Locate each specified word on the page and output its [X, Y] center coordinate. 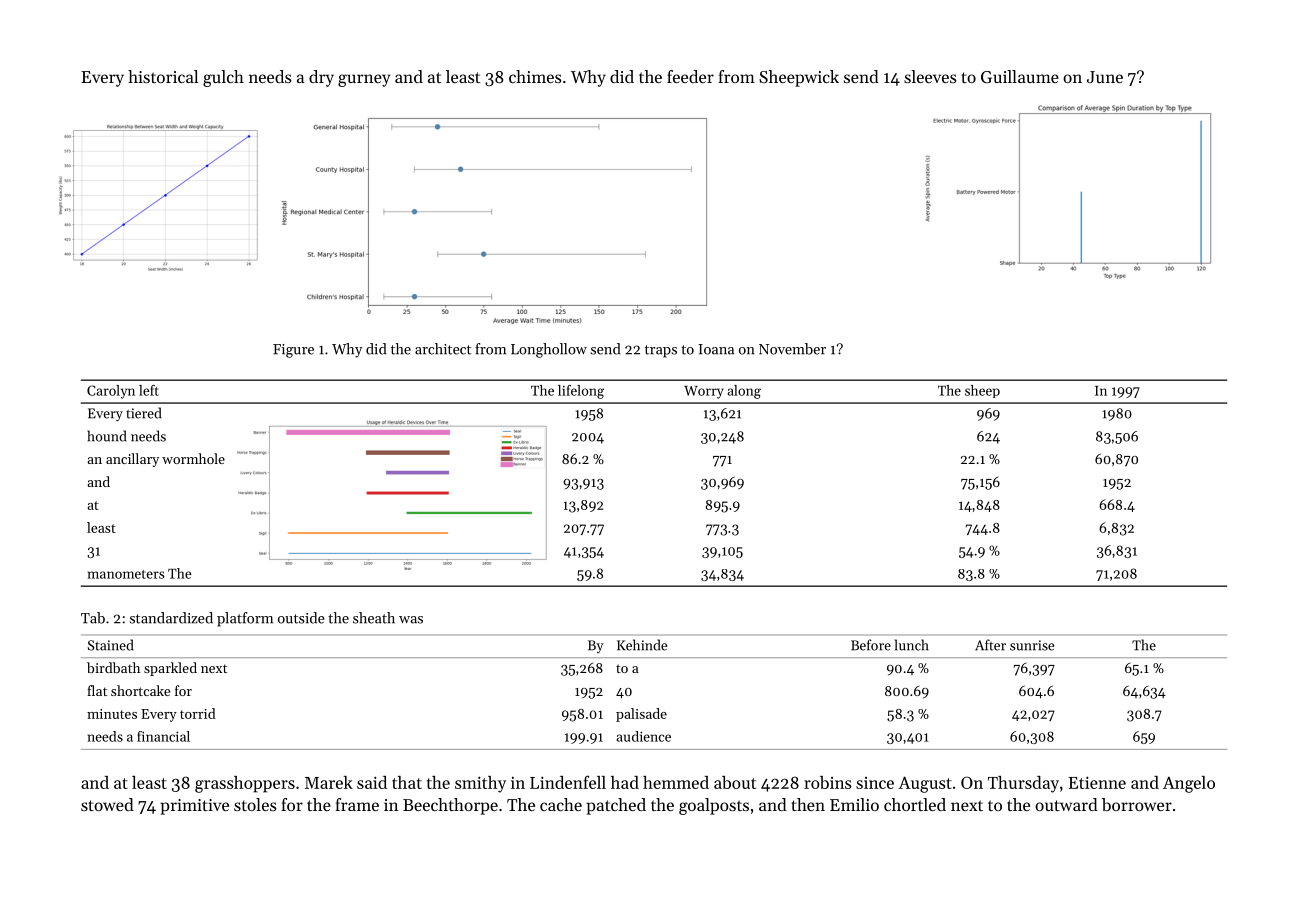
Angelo [1189, 784]
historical [163, 76]
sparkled [170, 669]
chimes [535, 76]
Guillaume [1020, 76]
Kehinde [642, 645]
